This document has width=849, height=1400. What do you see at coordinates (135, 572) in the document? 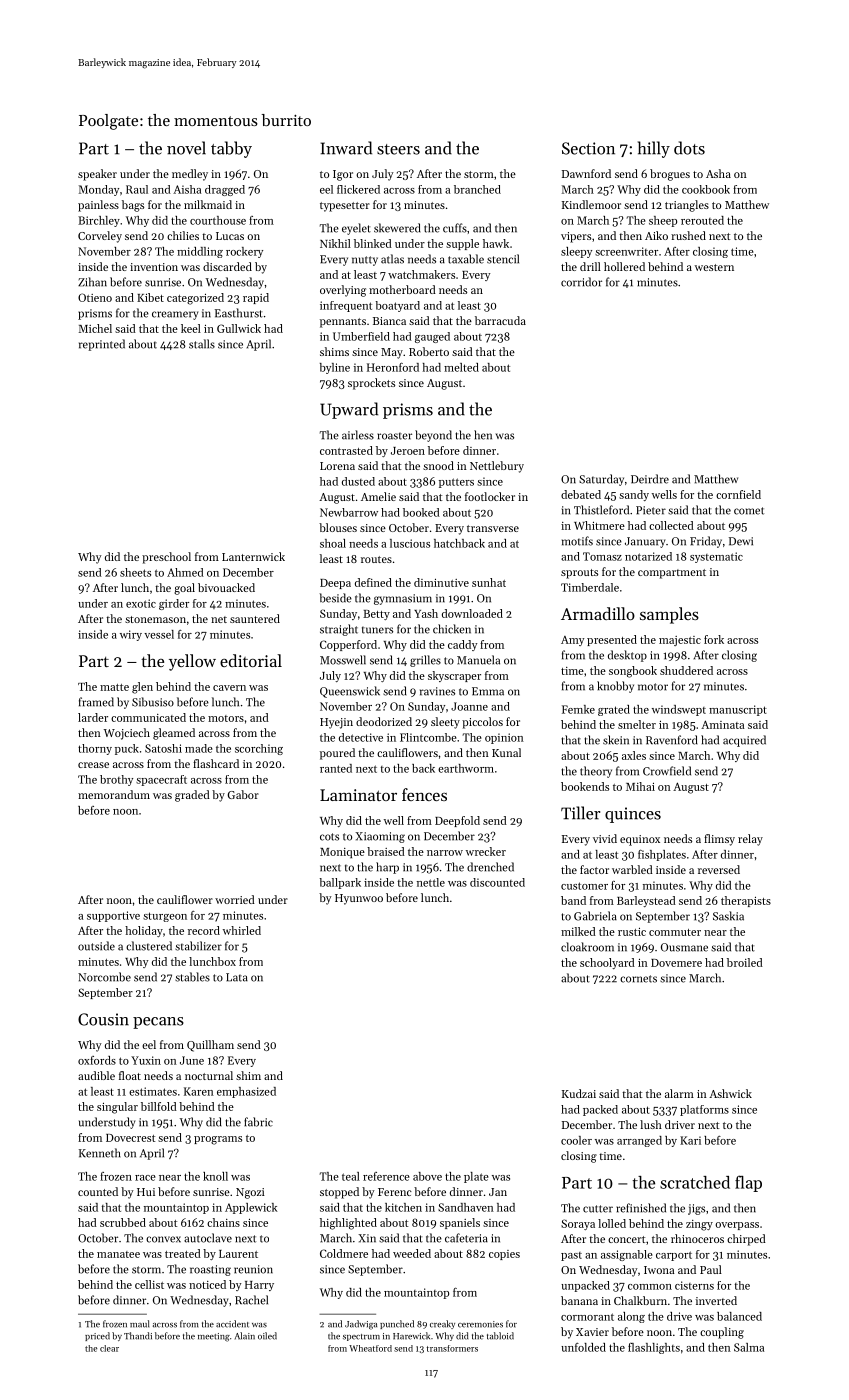
I see `sheets` at bounding box center [135, 572].
